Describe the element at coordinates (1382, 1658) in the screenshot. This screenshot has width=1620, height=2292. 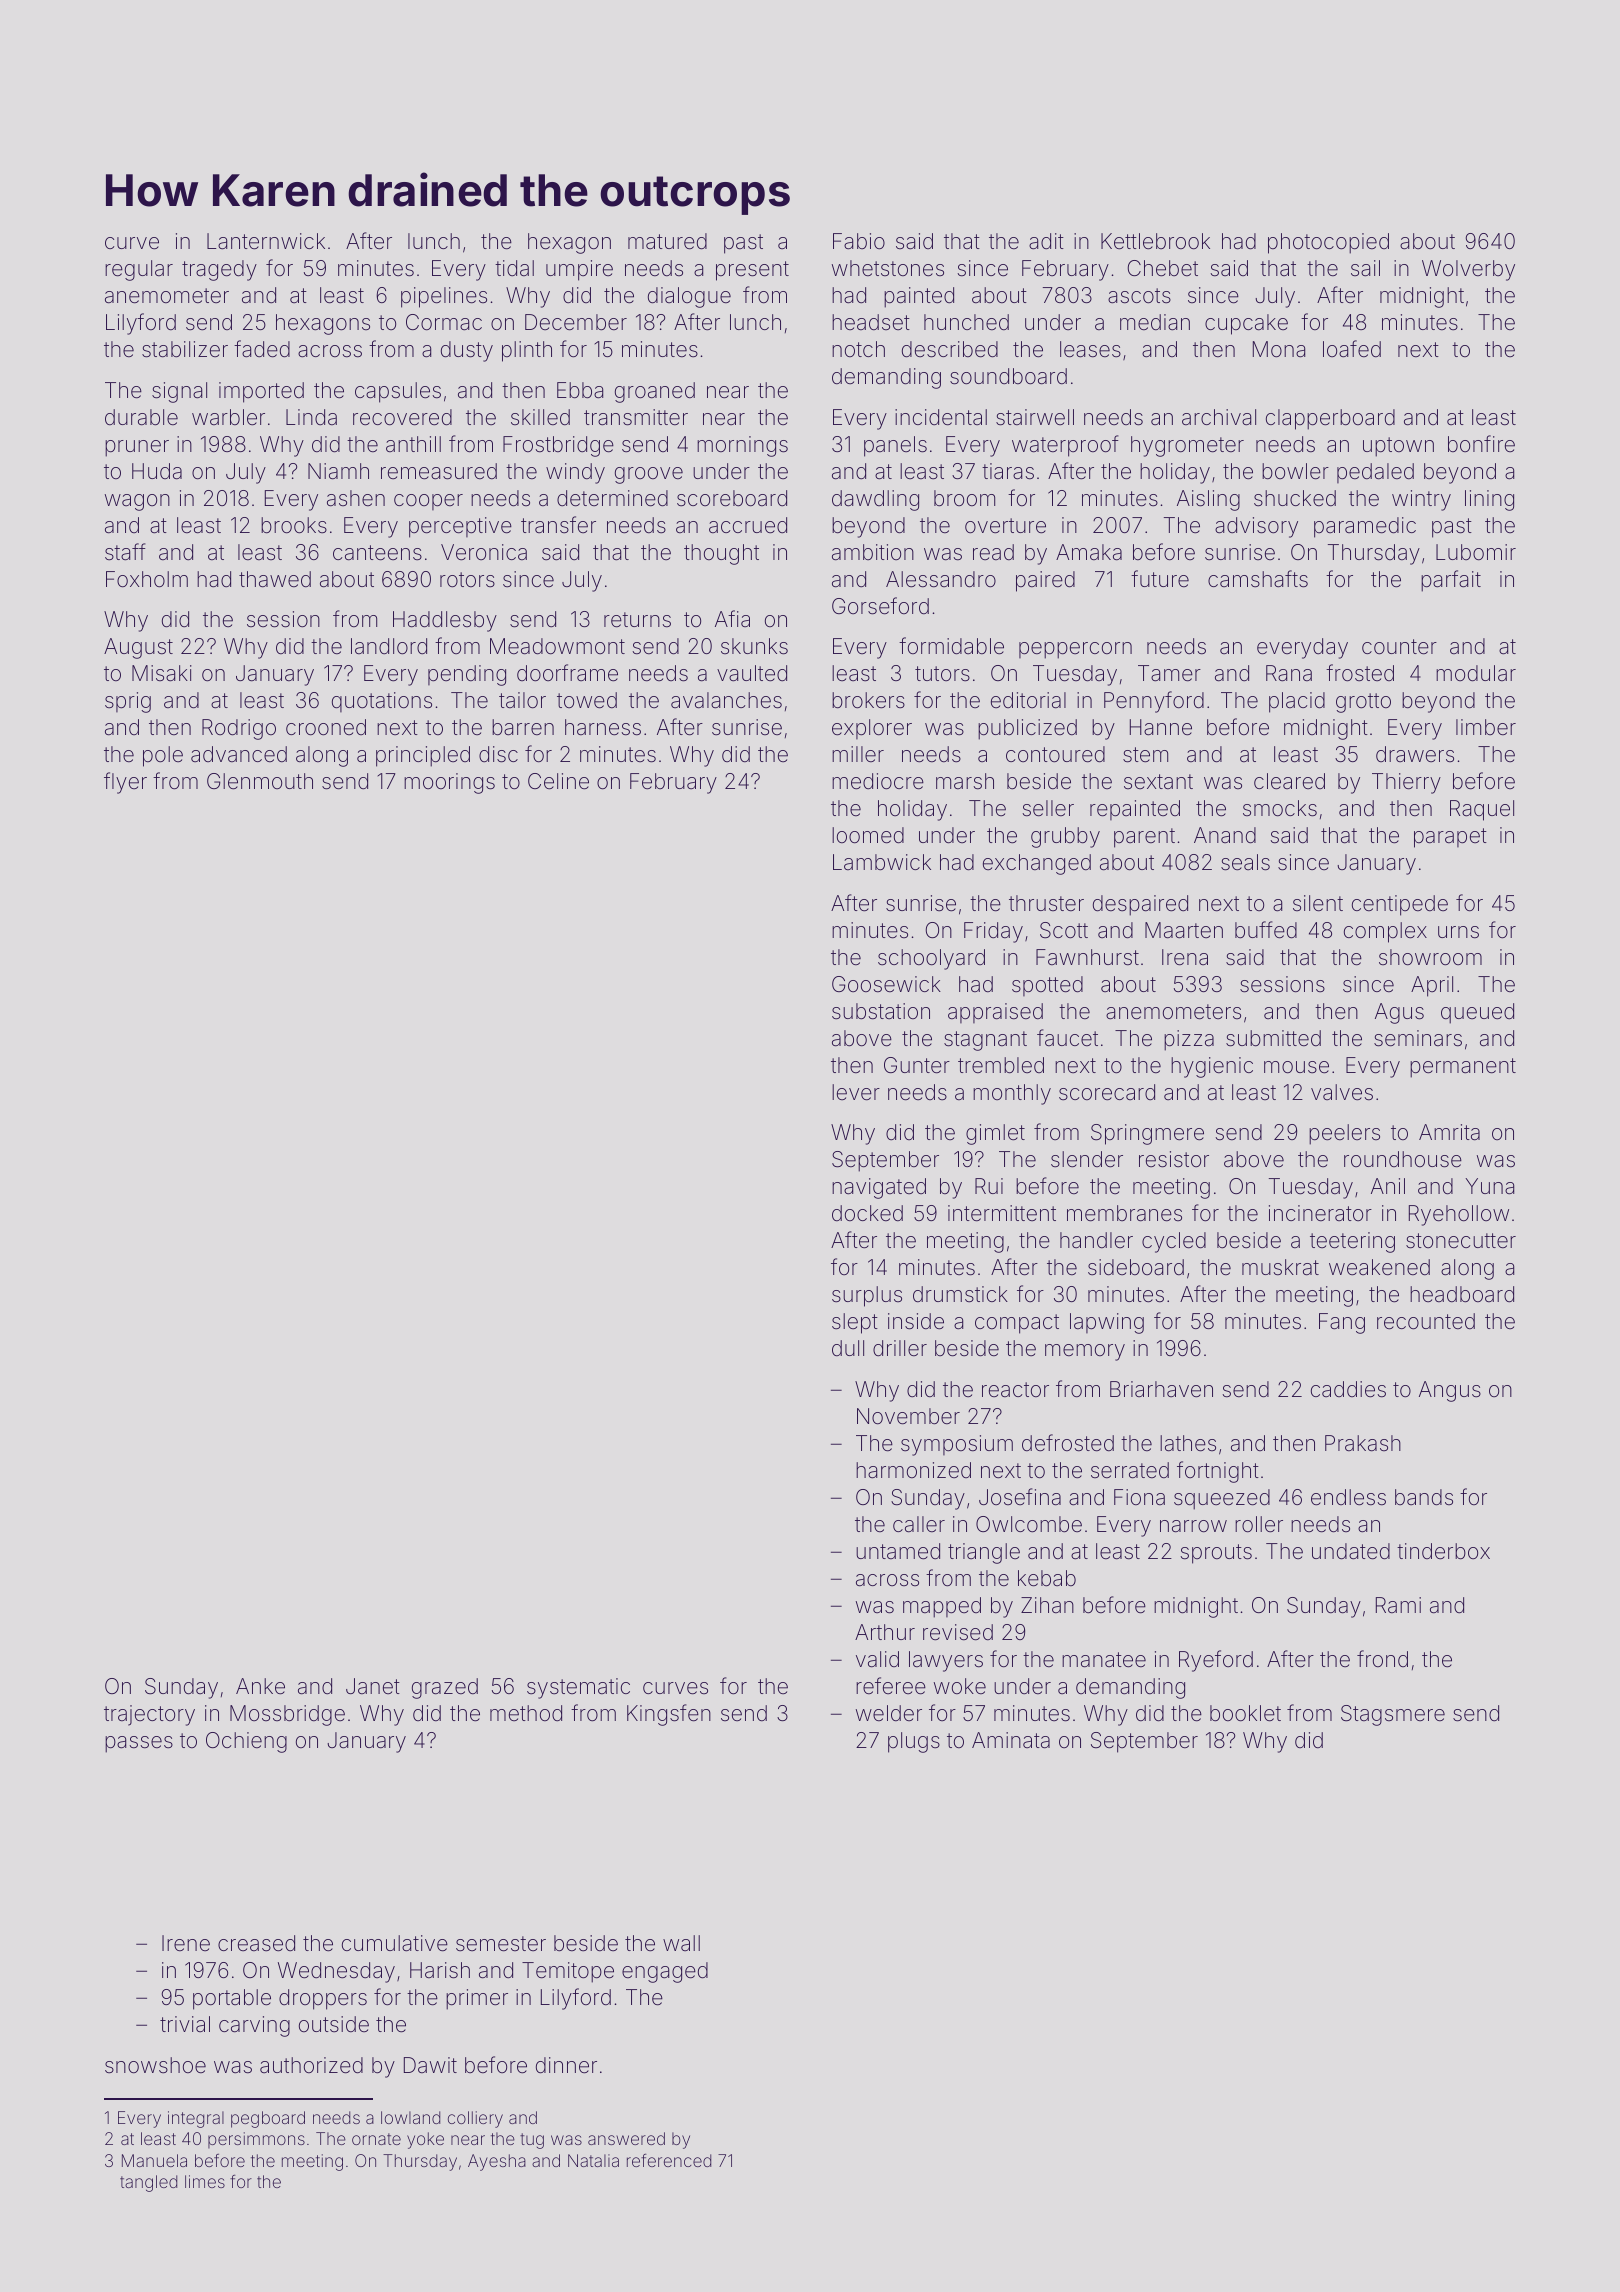
I see `frond` at that location.
